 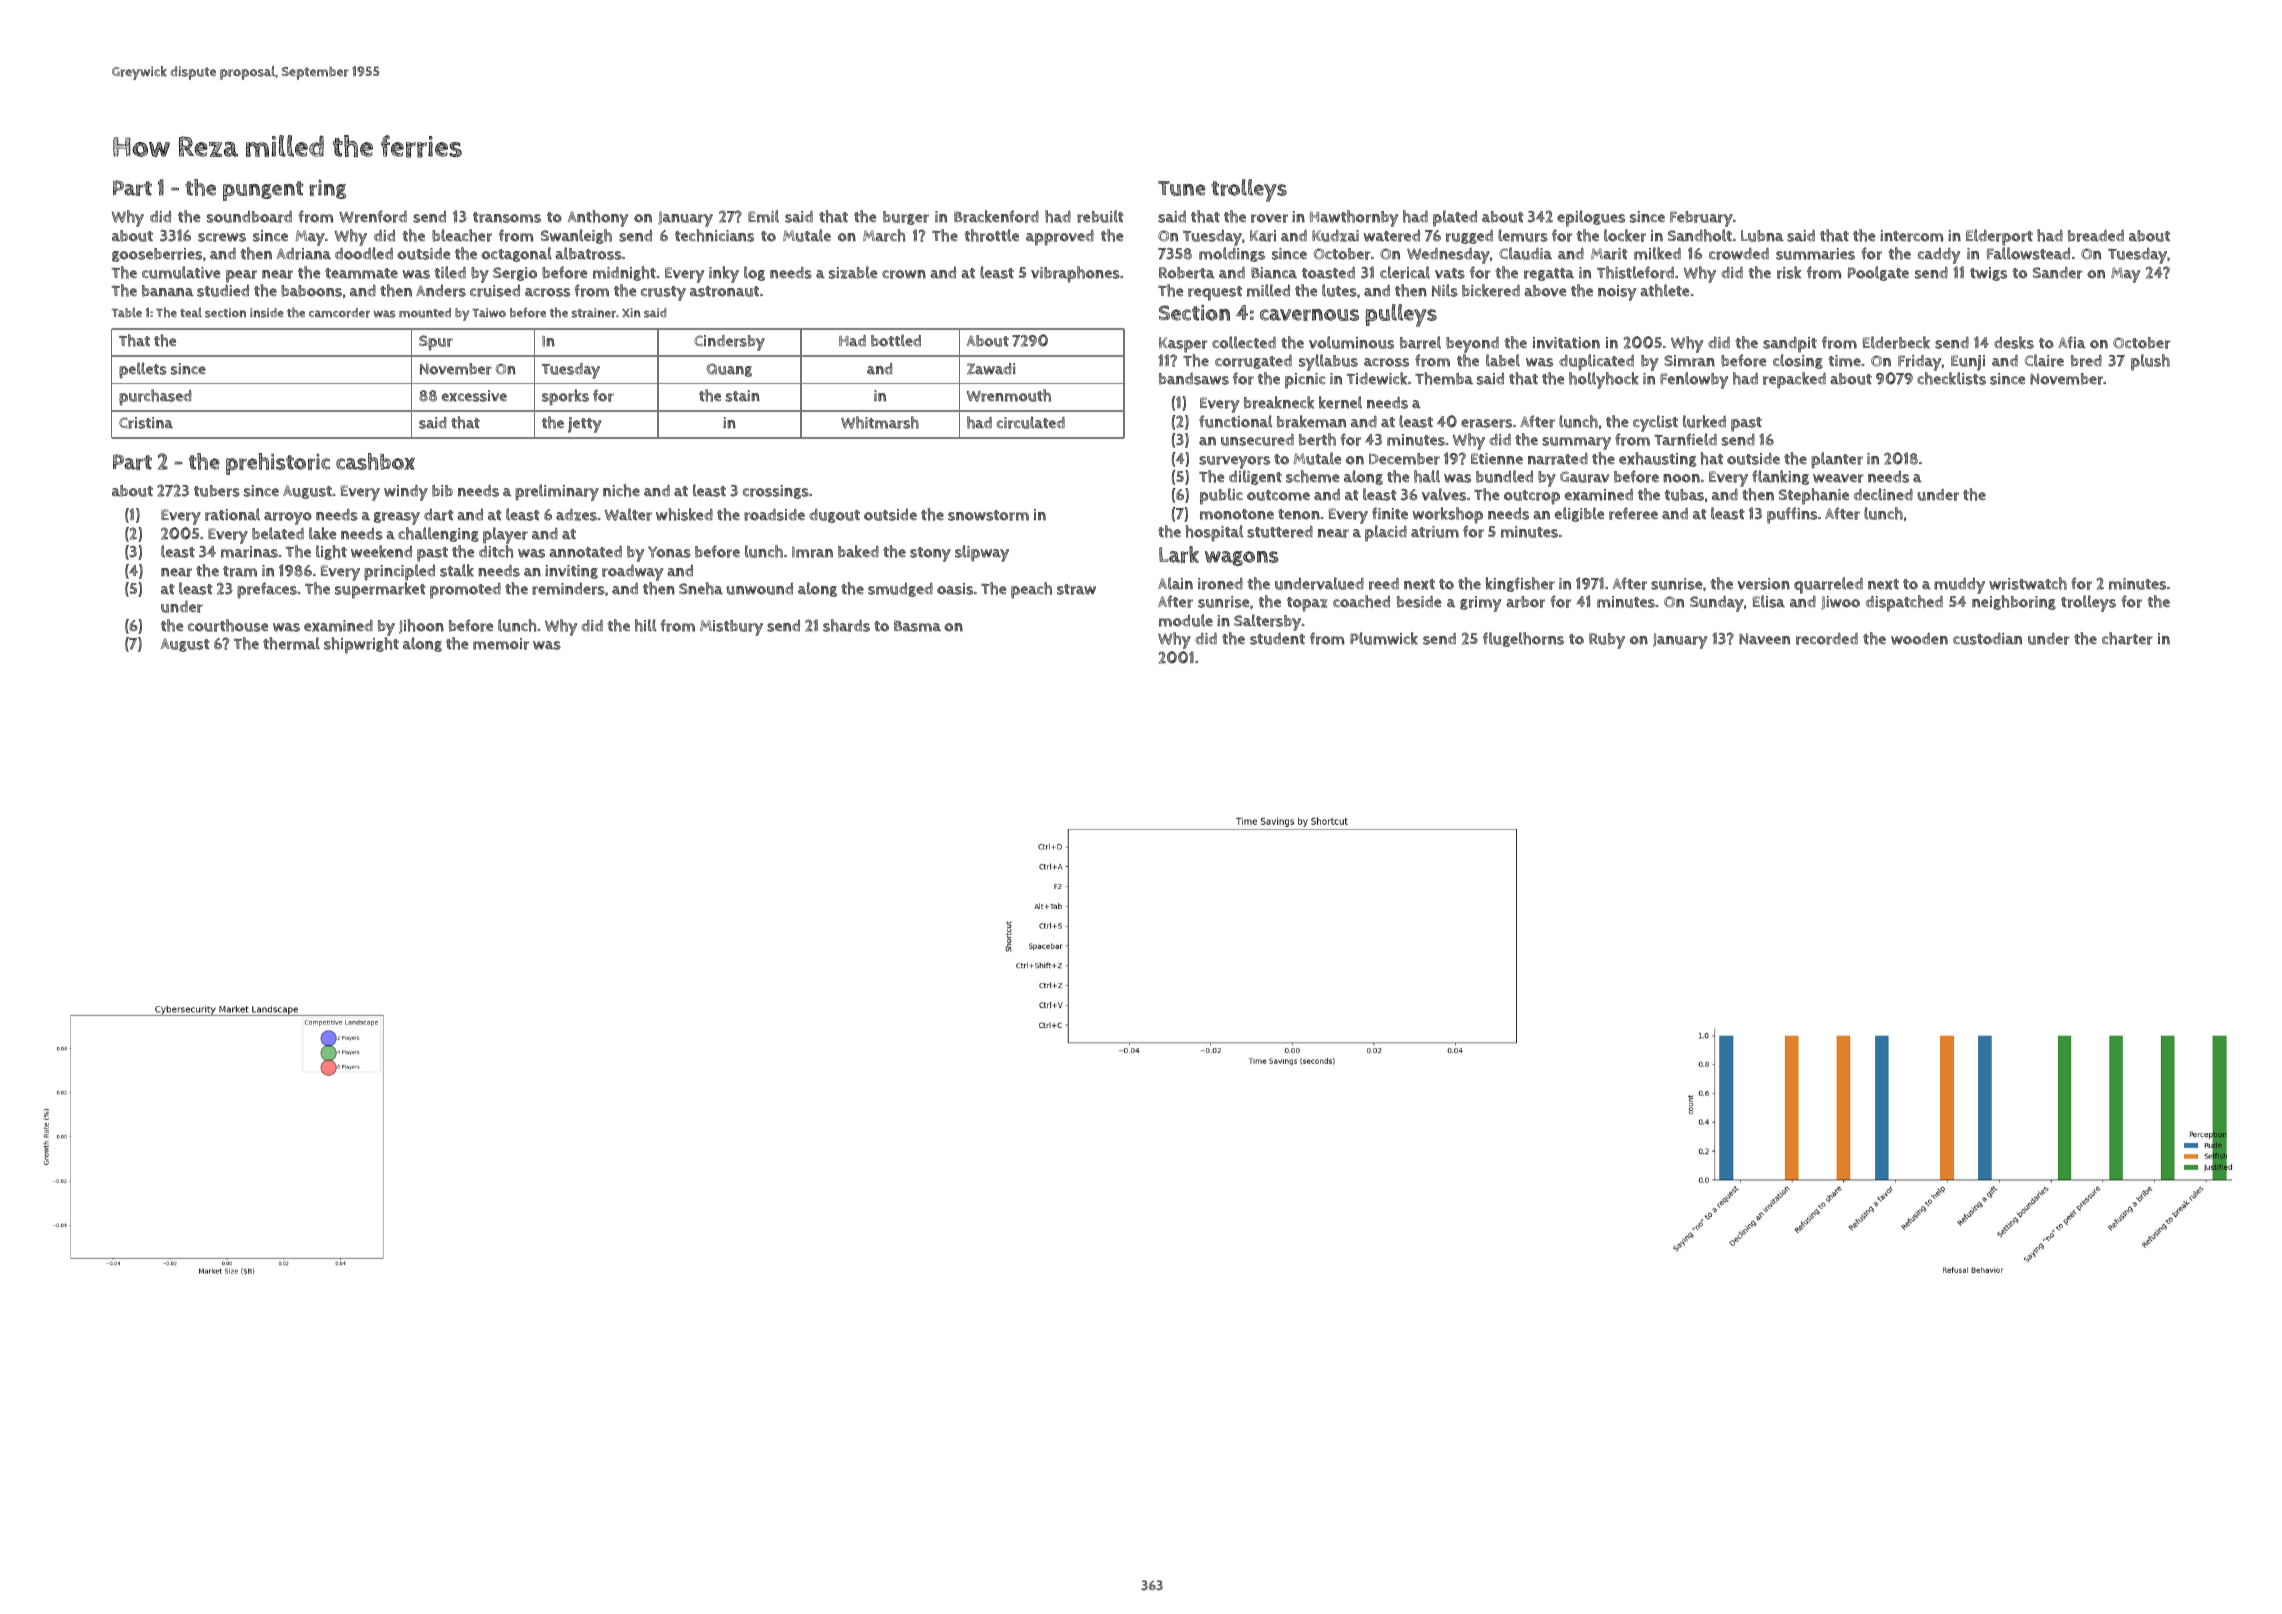 What do you see at coordinates (1354, 218) in the document?
I see `Hawthornby` at bounding box center [1354, 218].
